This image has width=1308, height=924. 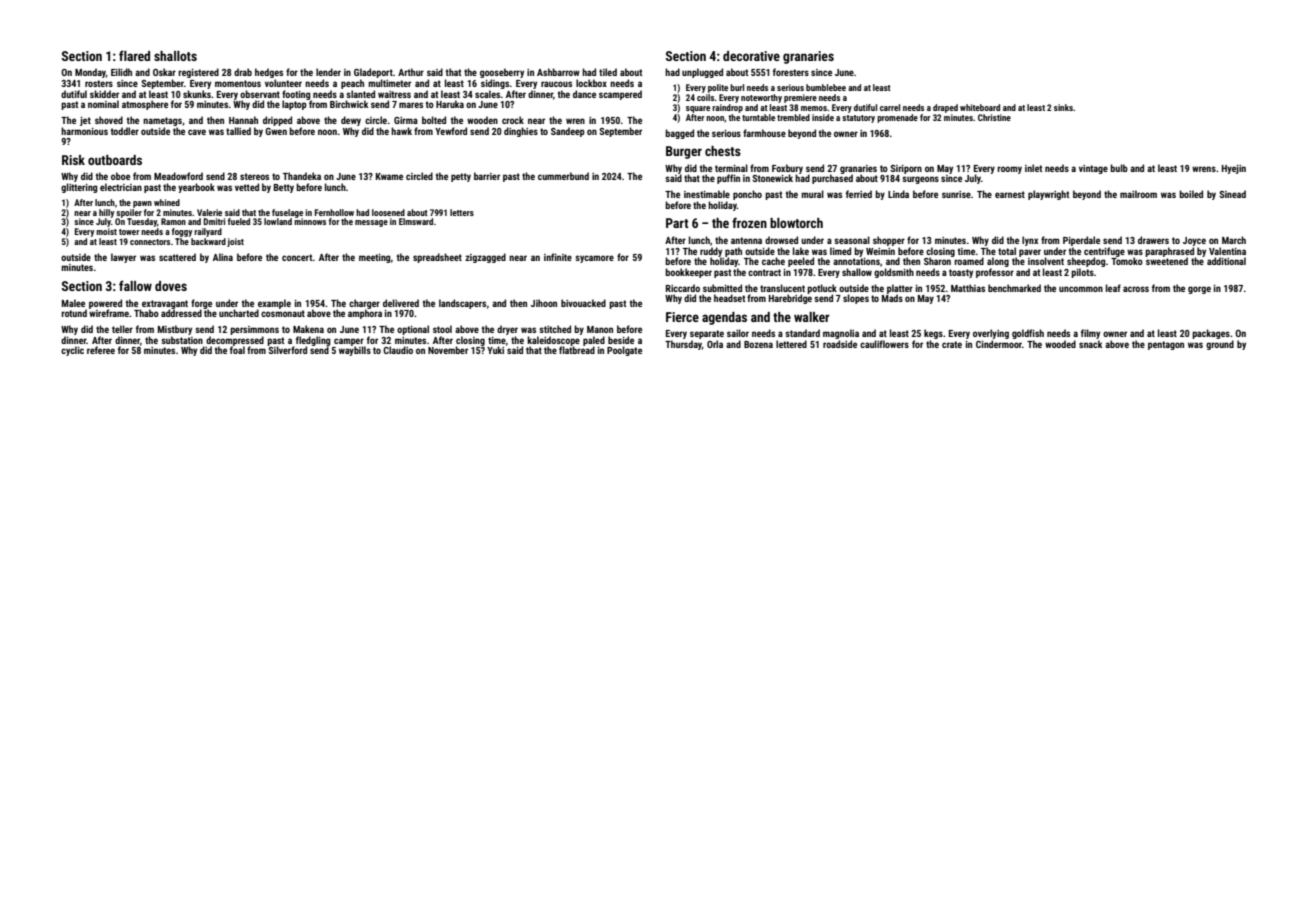 I want to click on oboe, so click(x=120, y=176).
